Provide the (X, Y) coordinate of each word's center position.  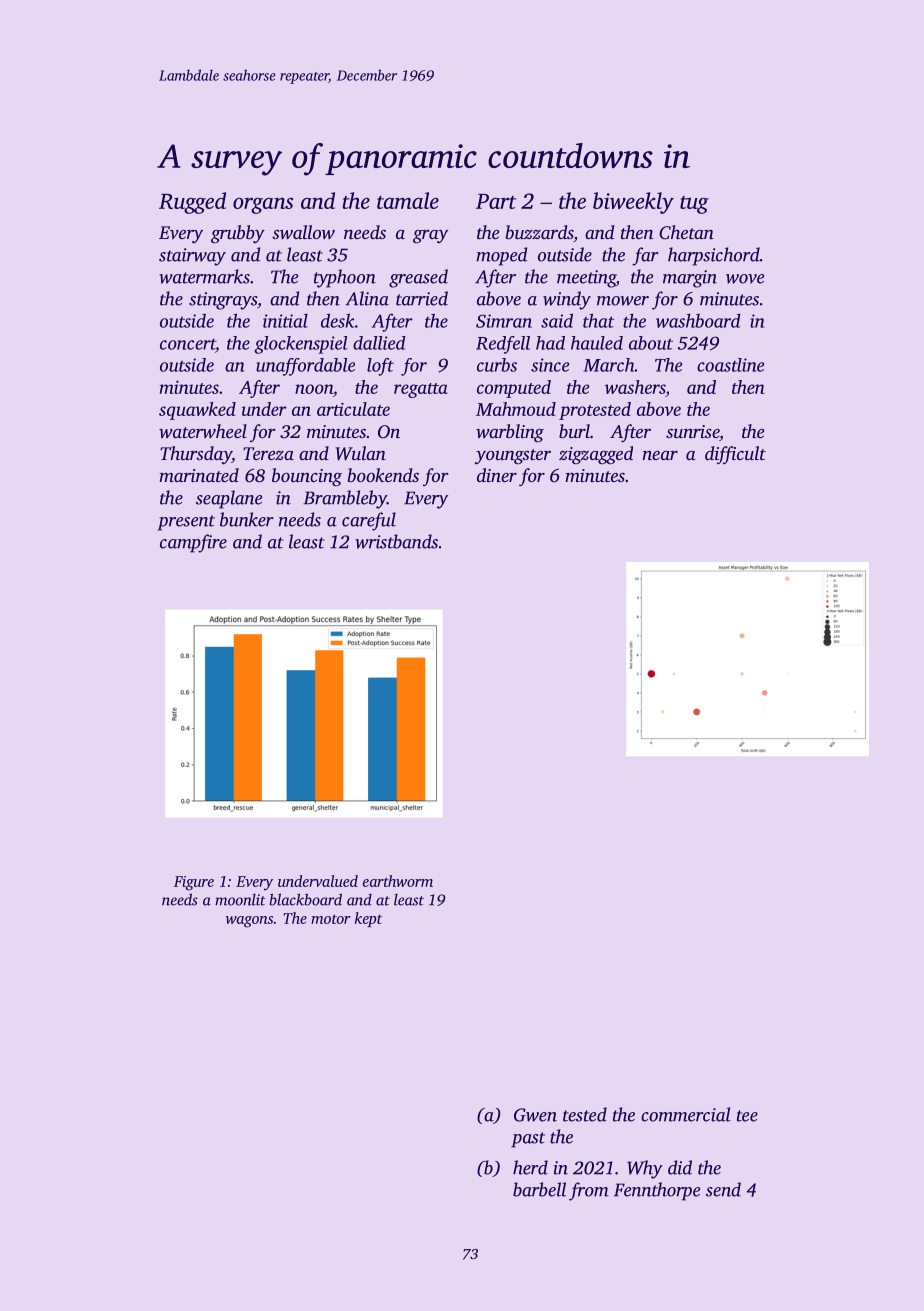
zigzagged (596, 455)
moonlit (240, 900)
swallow (303, 232)
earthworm (398, 881)
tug (694, 205)
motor (330, 919)
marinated (199, 475)
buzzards (540, 233)
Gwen (535, 1115)
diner (497, 475)
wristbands (396, 541)
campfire (193, 543)
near (660, 455)
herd (530, 1167)
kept (368, 919)
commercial (686, 1114)
